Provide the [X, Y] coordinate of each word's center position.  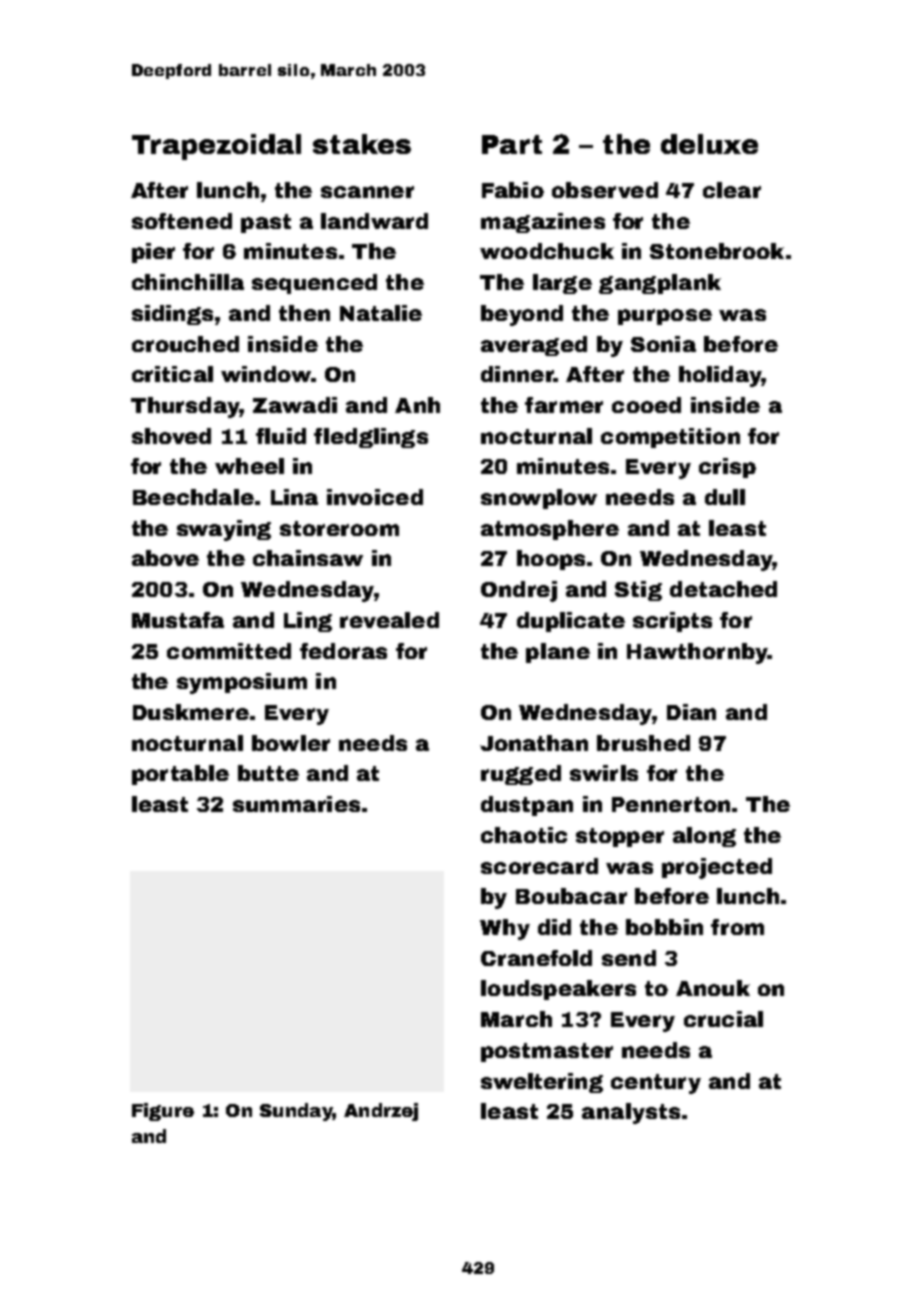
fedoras [343, 651]
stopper [620, 837]
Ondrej [519, 591]
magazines [543, 223]
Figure [163, 1112]
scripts [672, 622]
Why [505, 929]
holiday [720, 376]
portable [180, 775]
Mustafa [178, 620]
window [266, 374]
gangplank [660, 284]
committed [229, 651]
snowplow [539, 499]
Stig [638, 591]
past [266, 223]
